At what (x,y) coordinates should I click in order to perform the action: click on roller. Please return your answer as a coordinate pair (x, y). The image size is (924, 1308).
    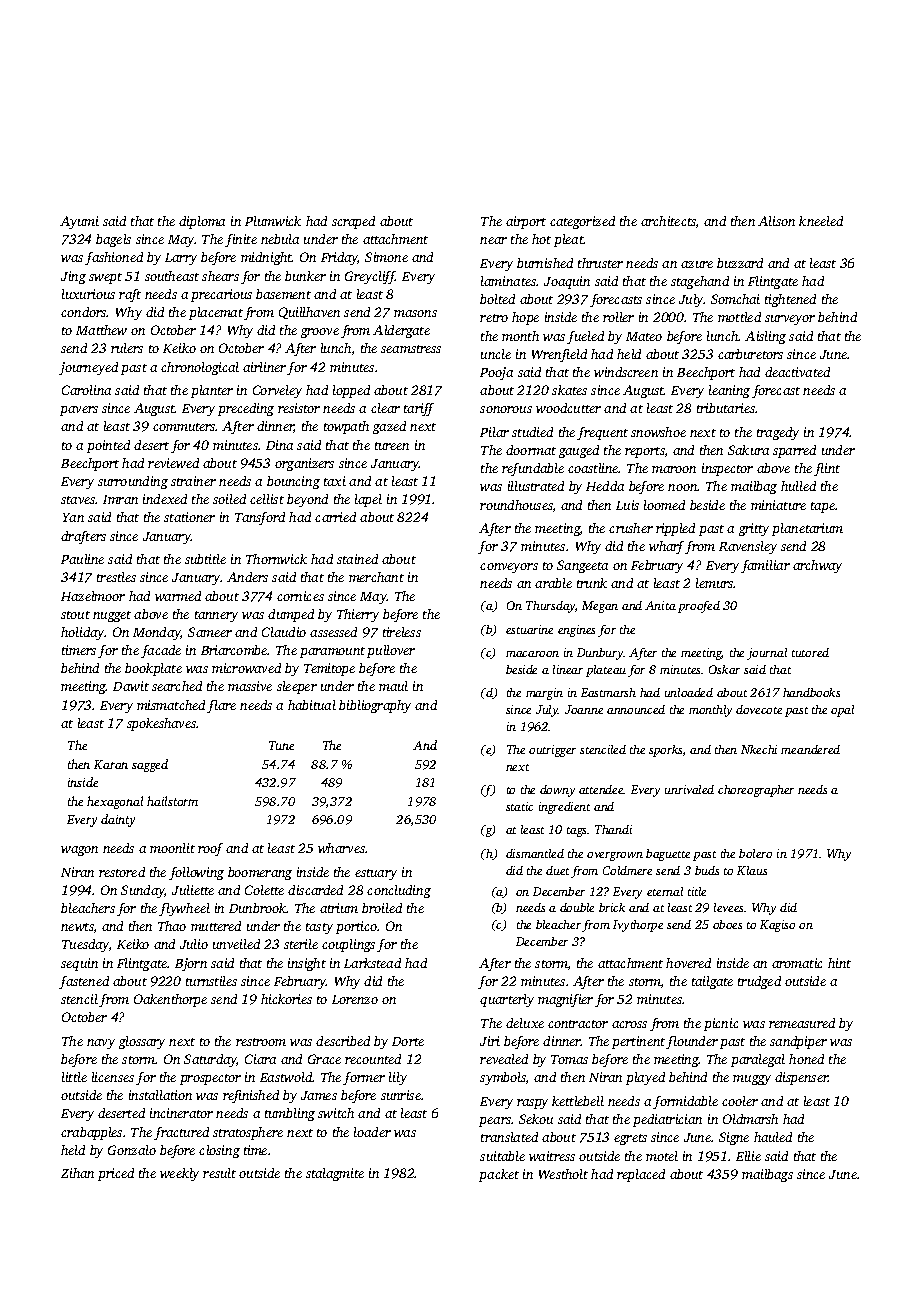
    Looking at the image, I should click on (618, 317).
